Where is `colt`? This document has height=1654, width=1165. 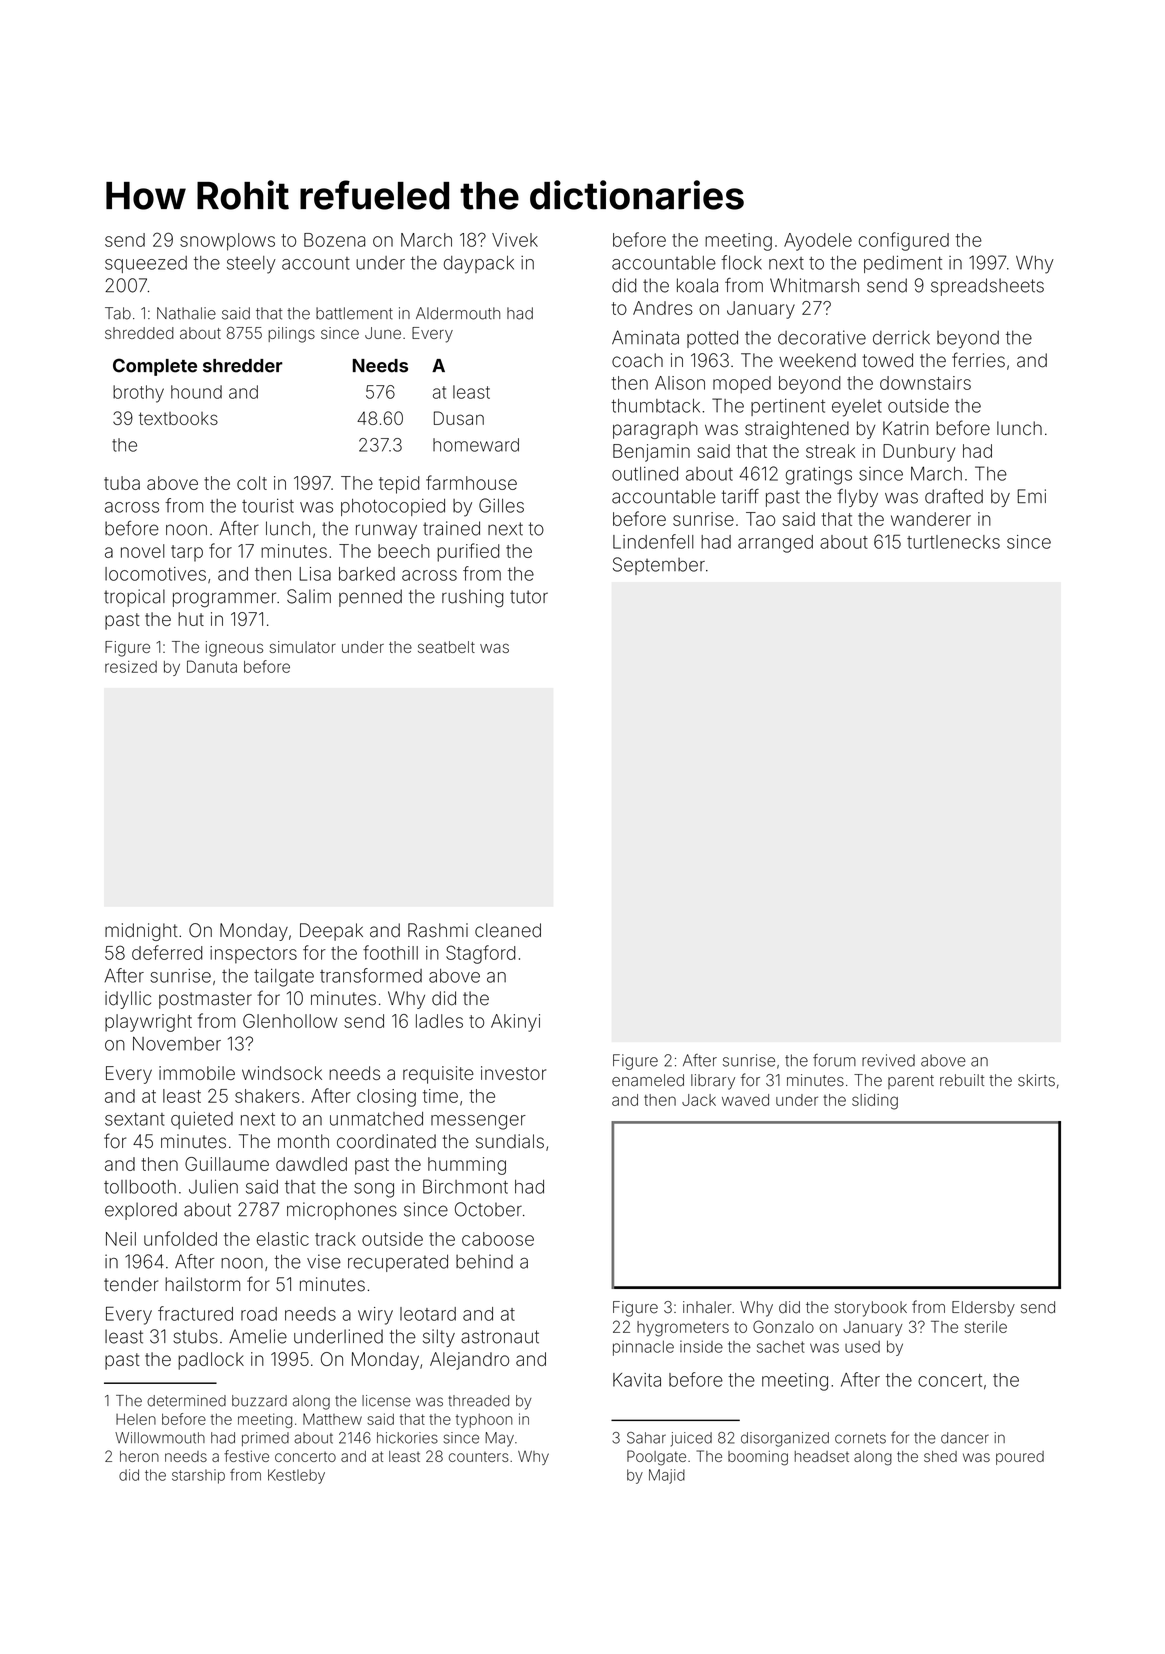 colt is located at coordinates (252, 483).
